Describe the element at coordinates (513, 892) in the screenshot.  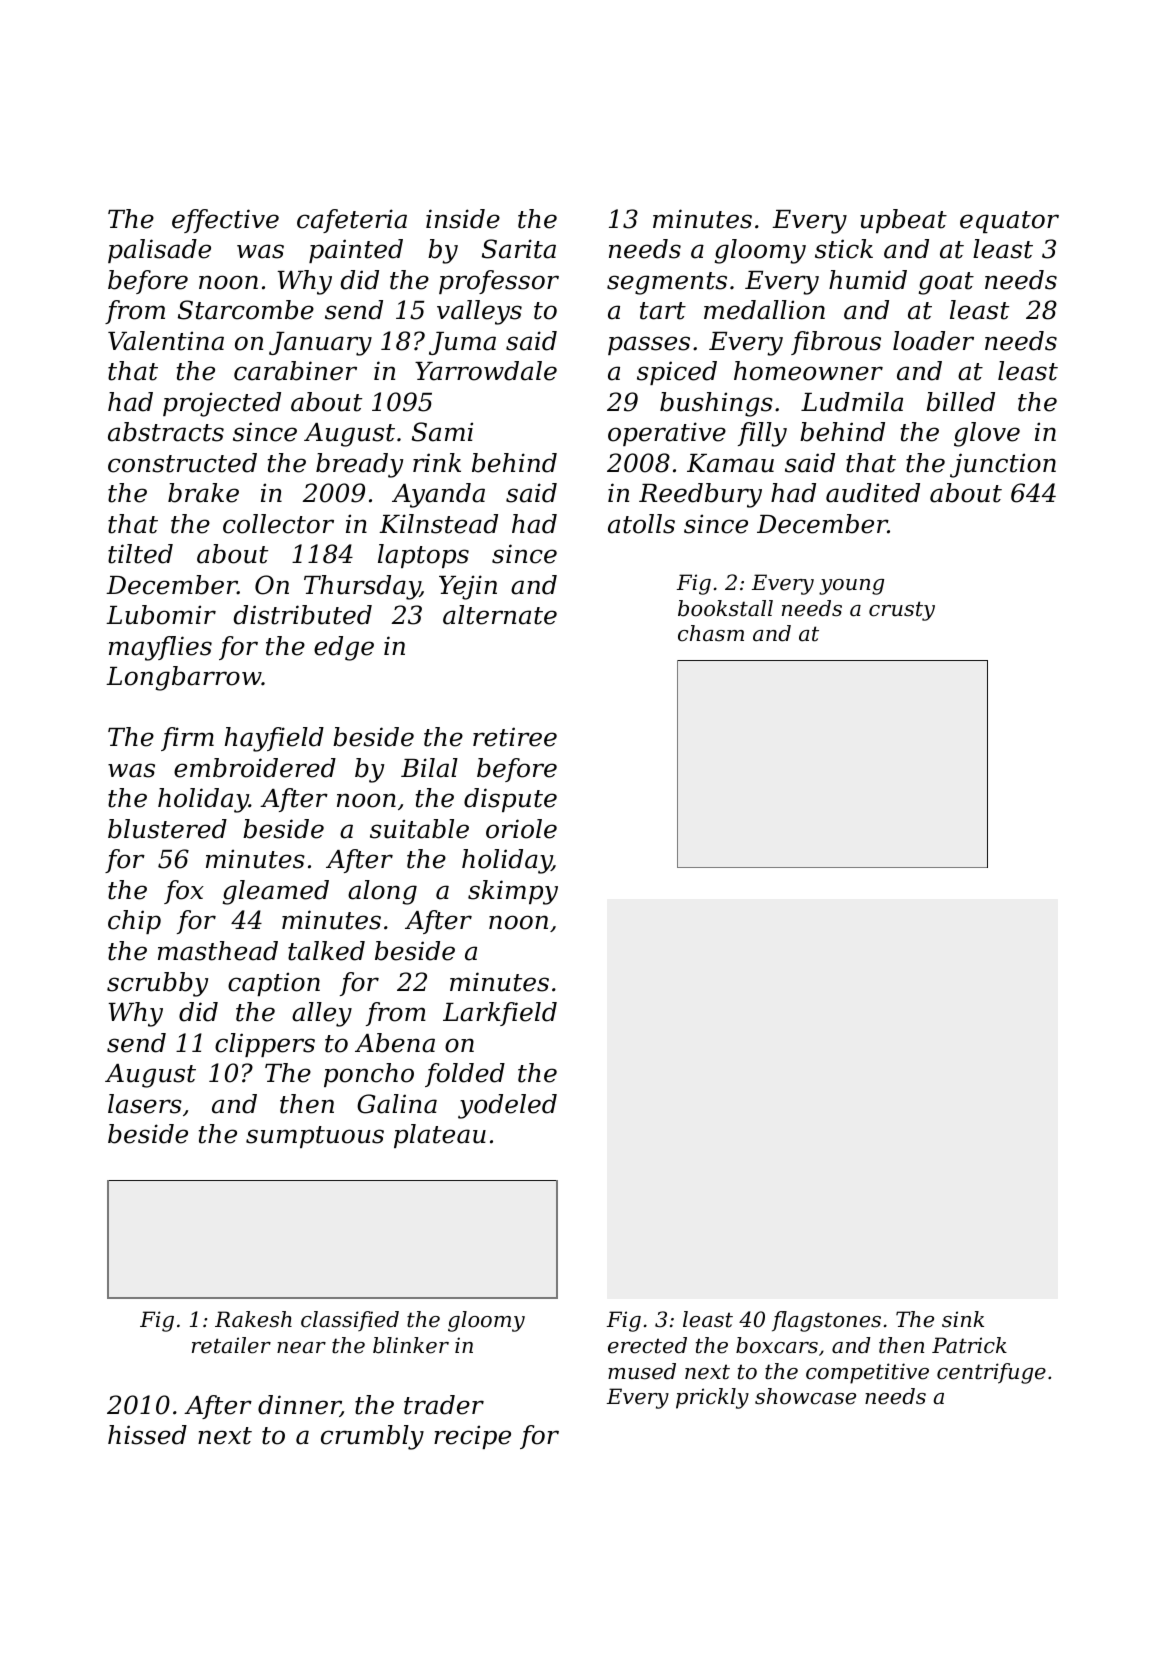
I see `skimpy` at that location.
